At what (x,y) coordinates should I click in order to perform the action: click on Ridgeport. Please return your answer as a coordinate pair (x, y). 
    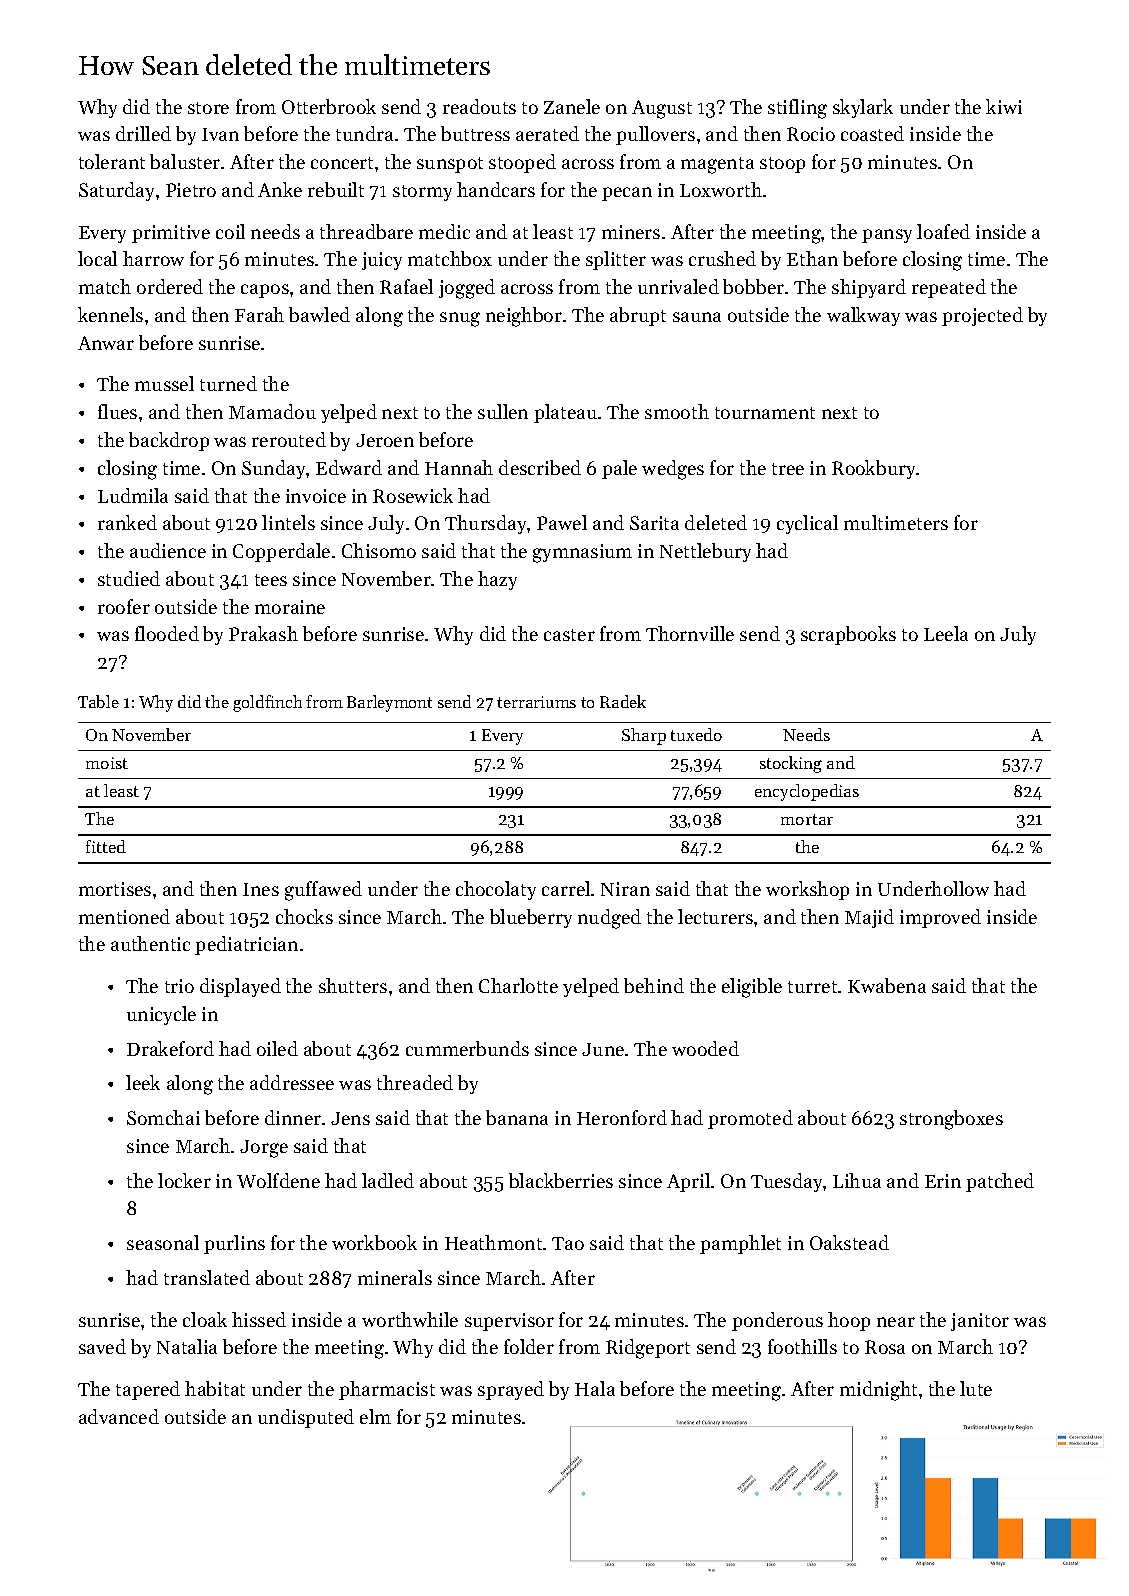
    Looking at the image, I should click on (648, 1349).
